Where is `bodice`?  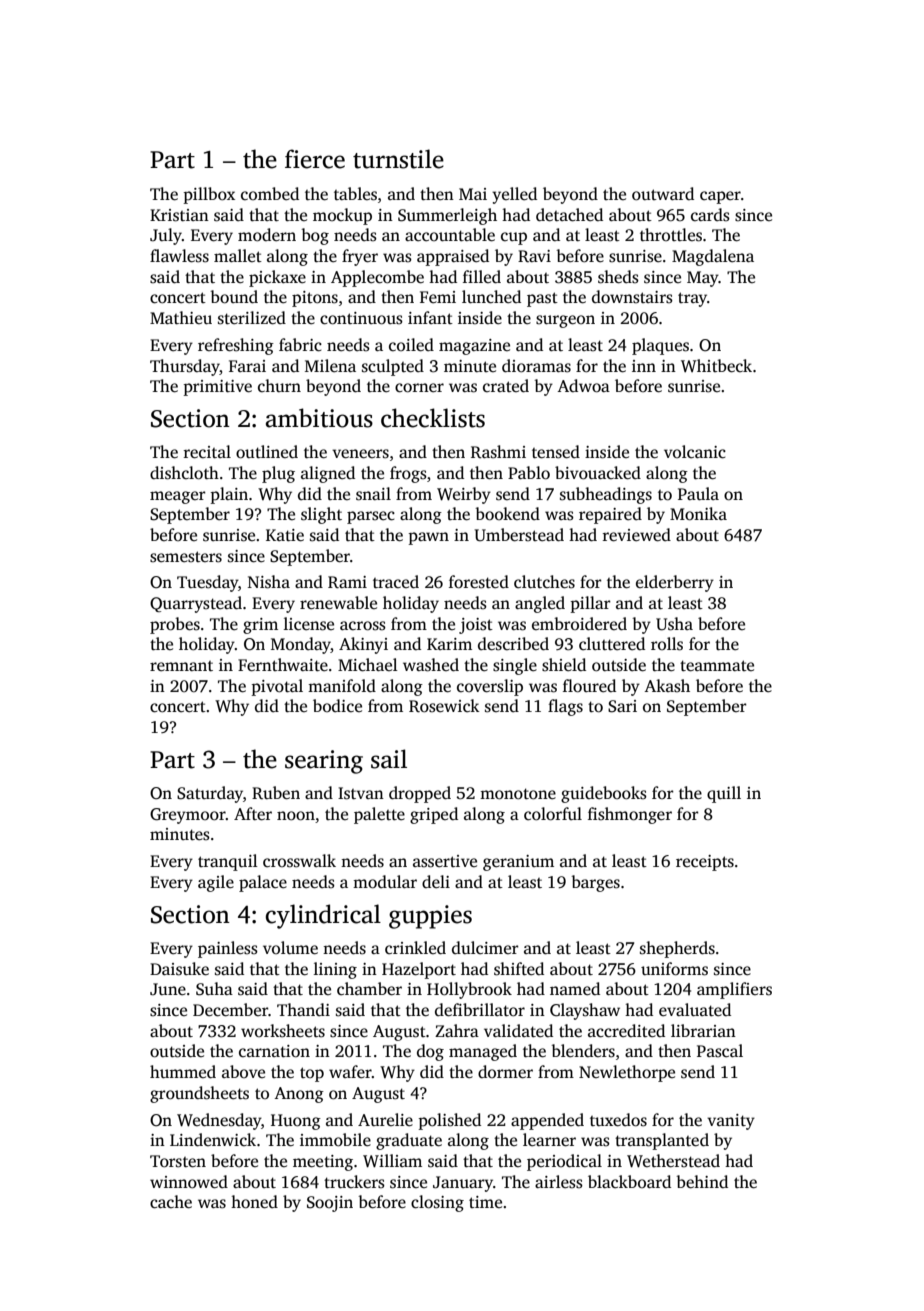
bodice is located at coordinates (337, 705).
